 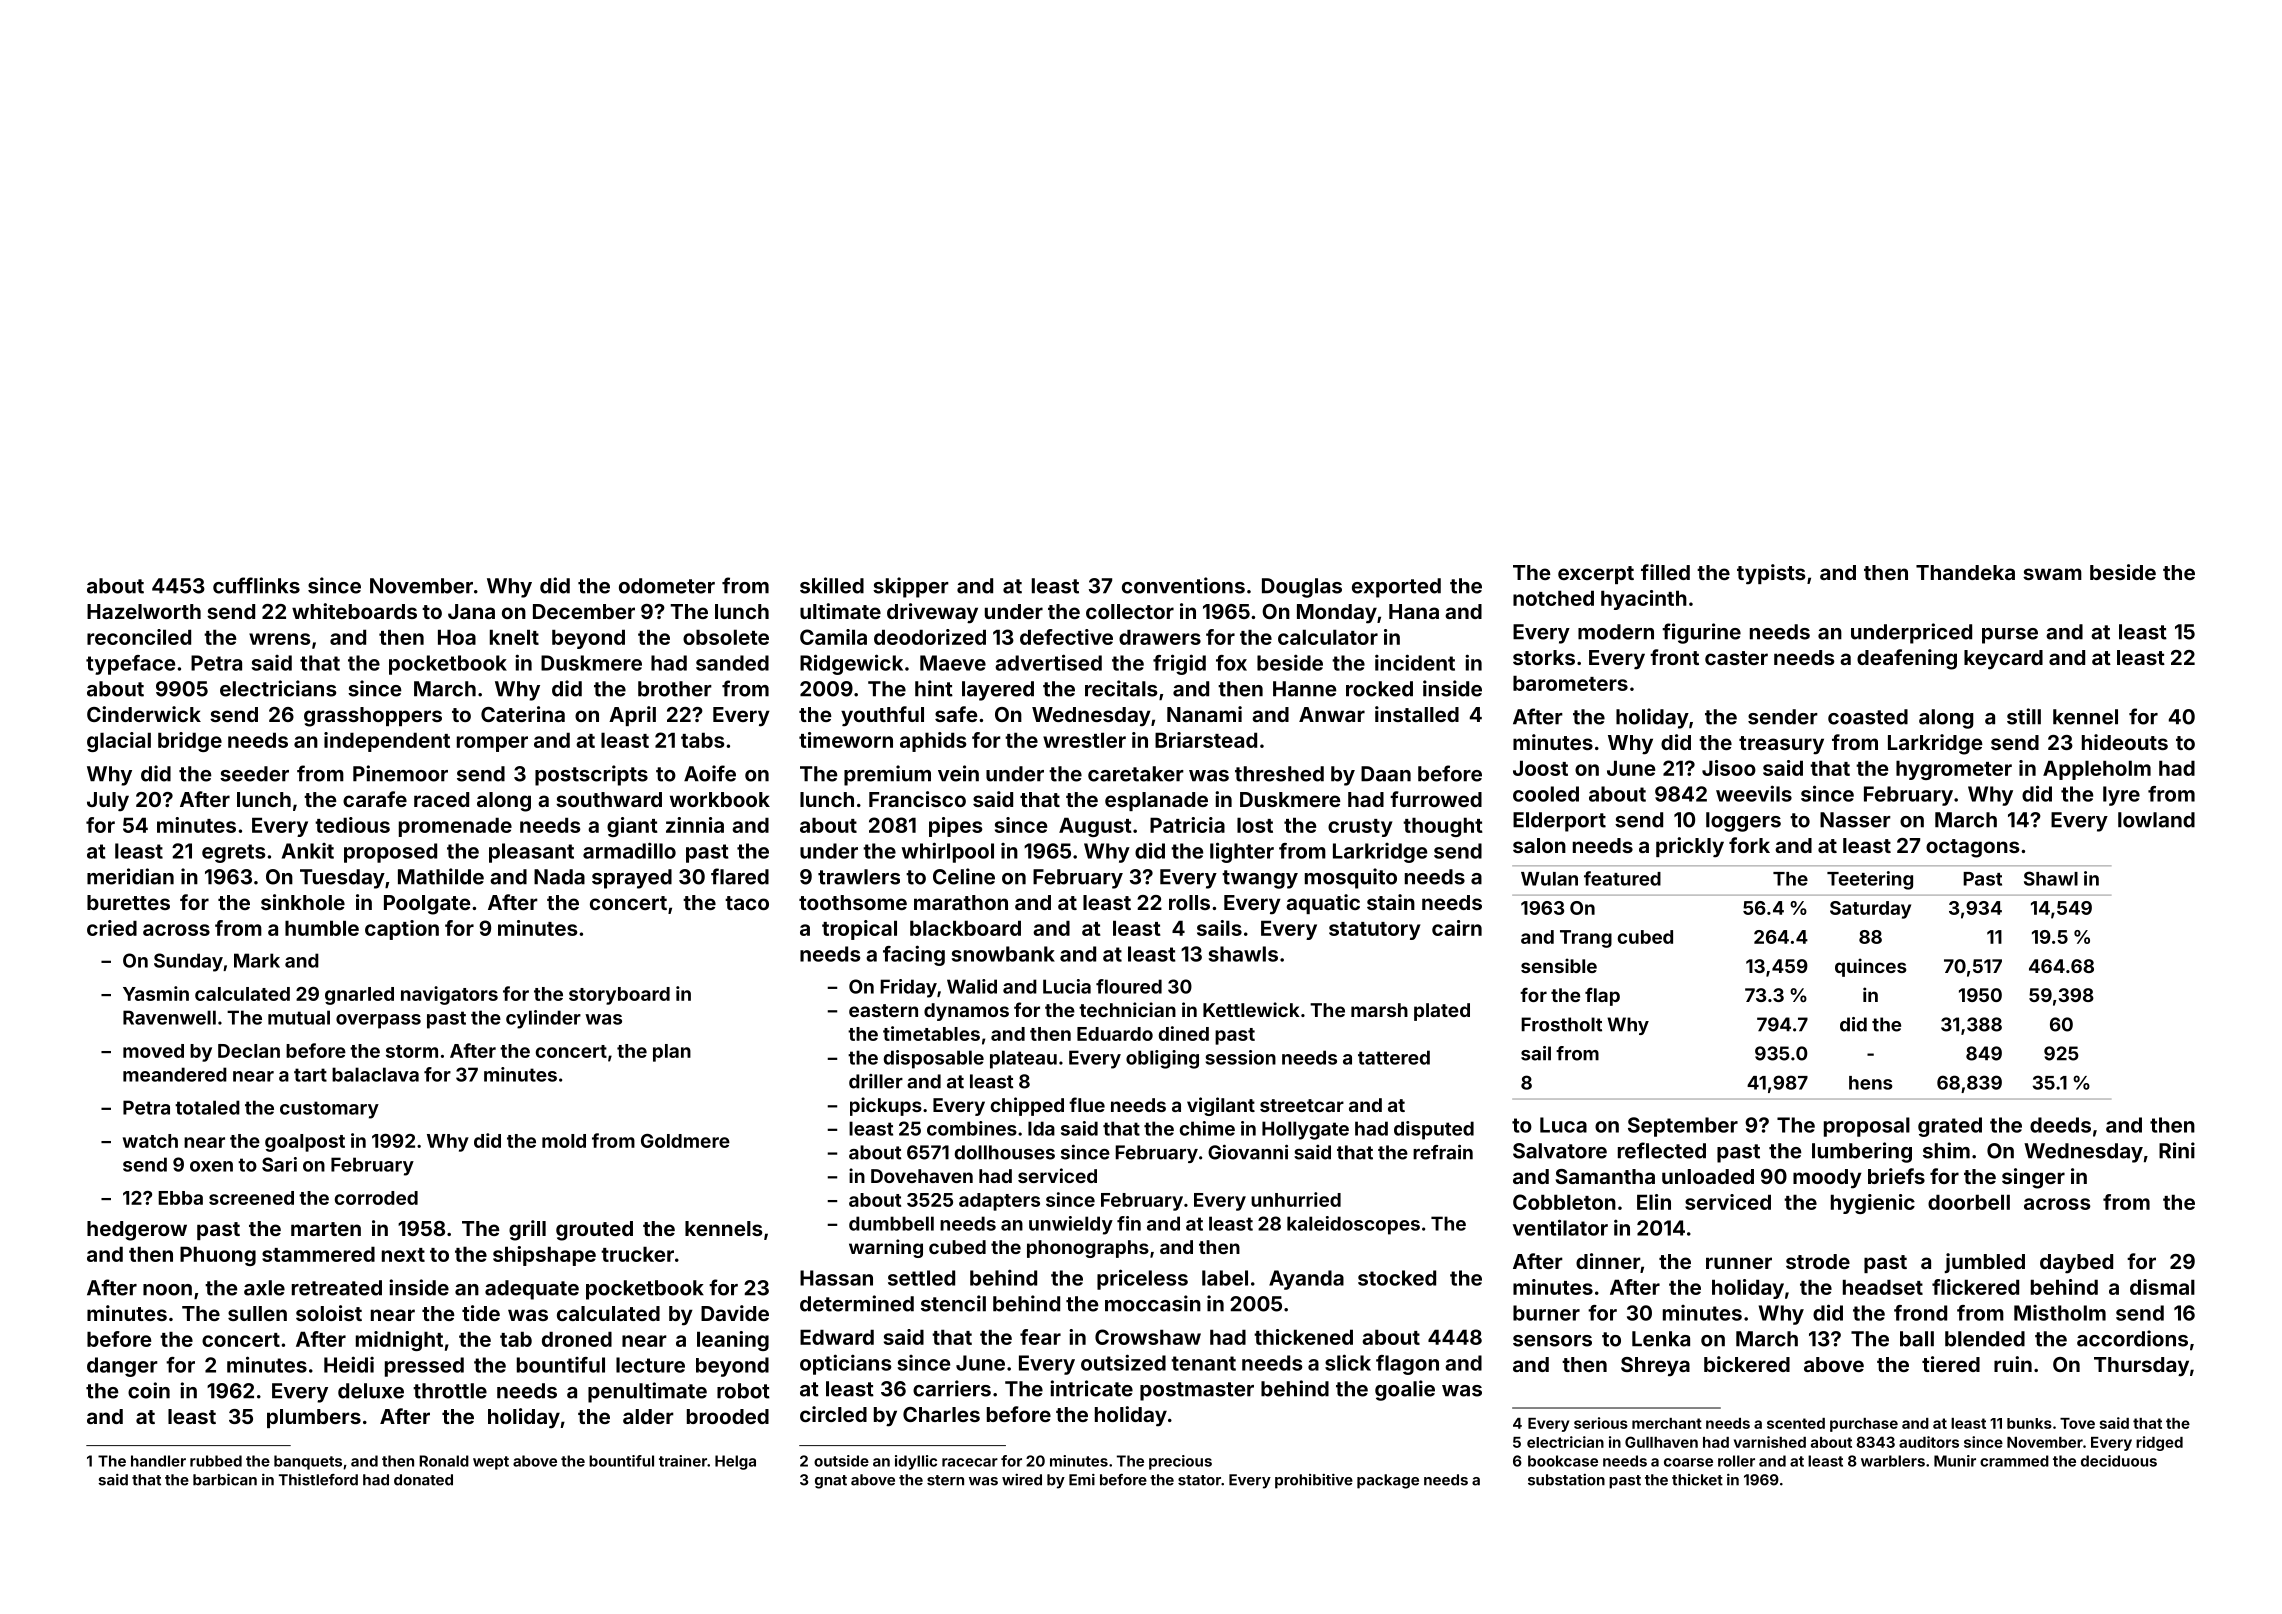 What do you see at coordinates (1183, 585) in the page?
I see `conventions` at bounding box center [1183, 585].
